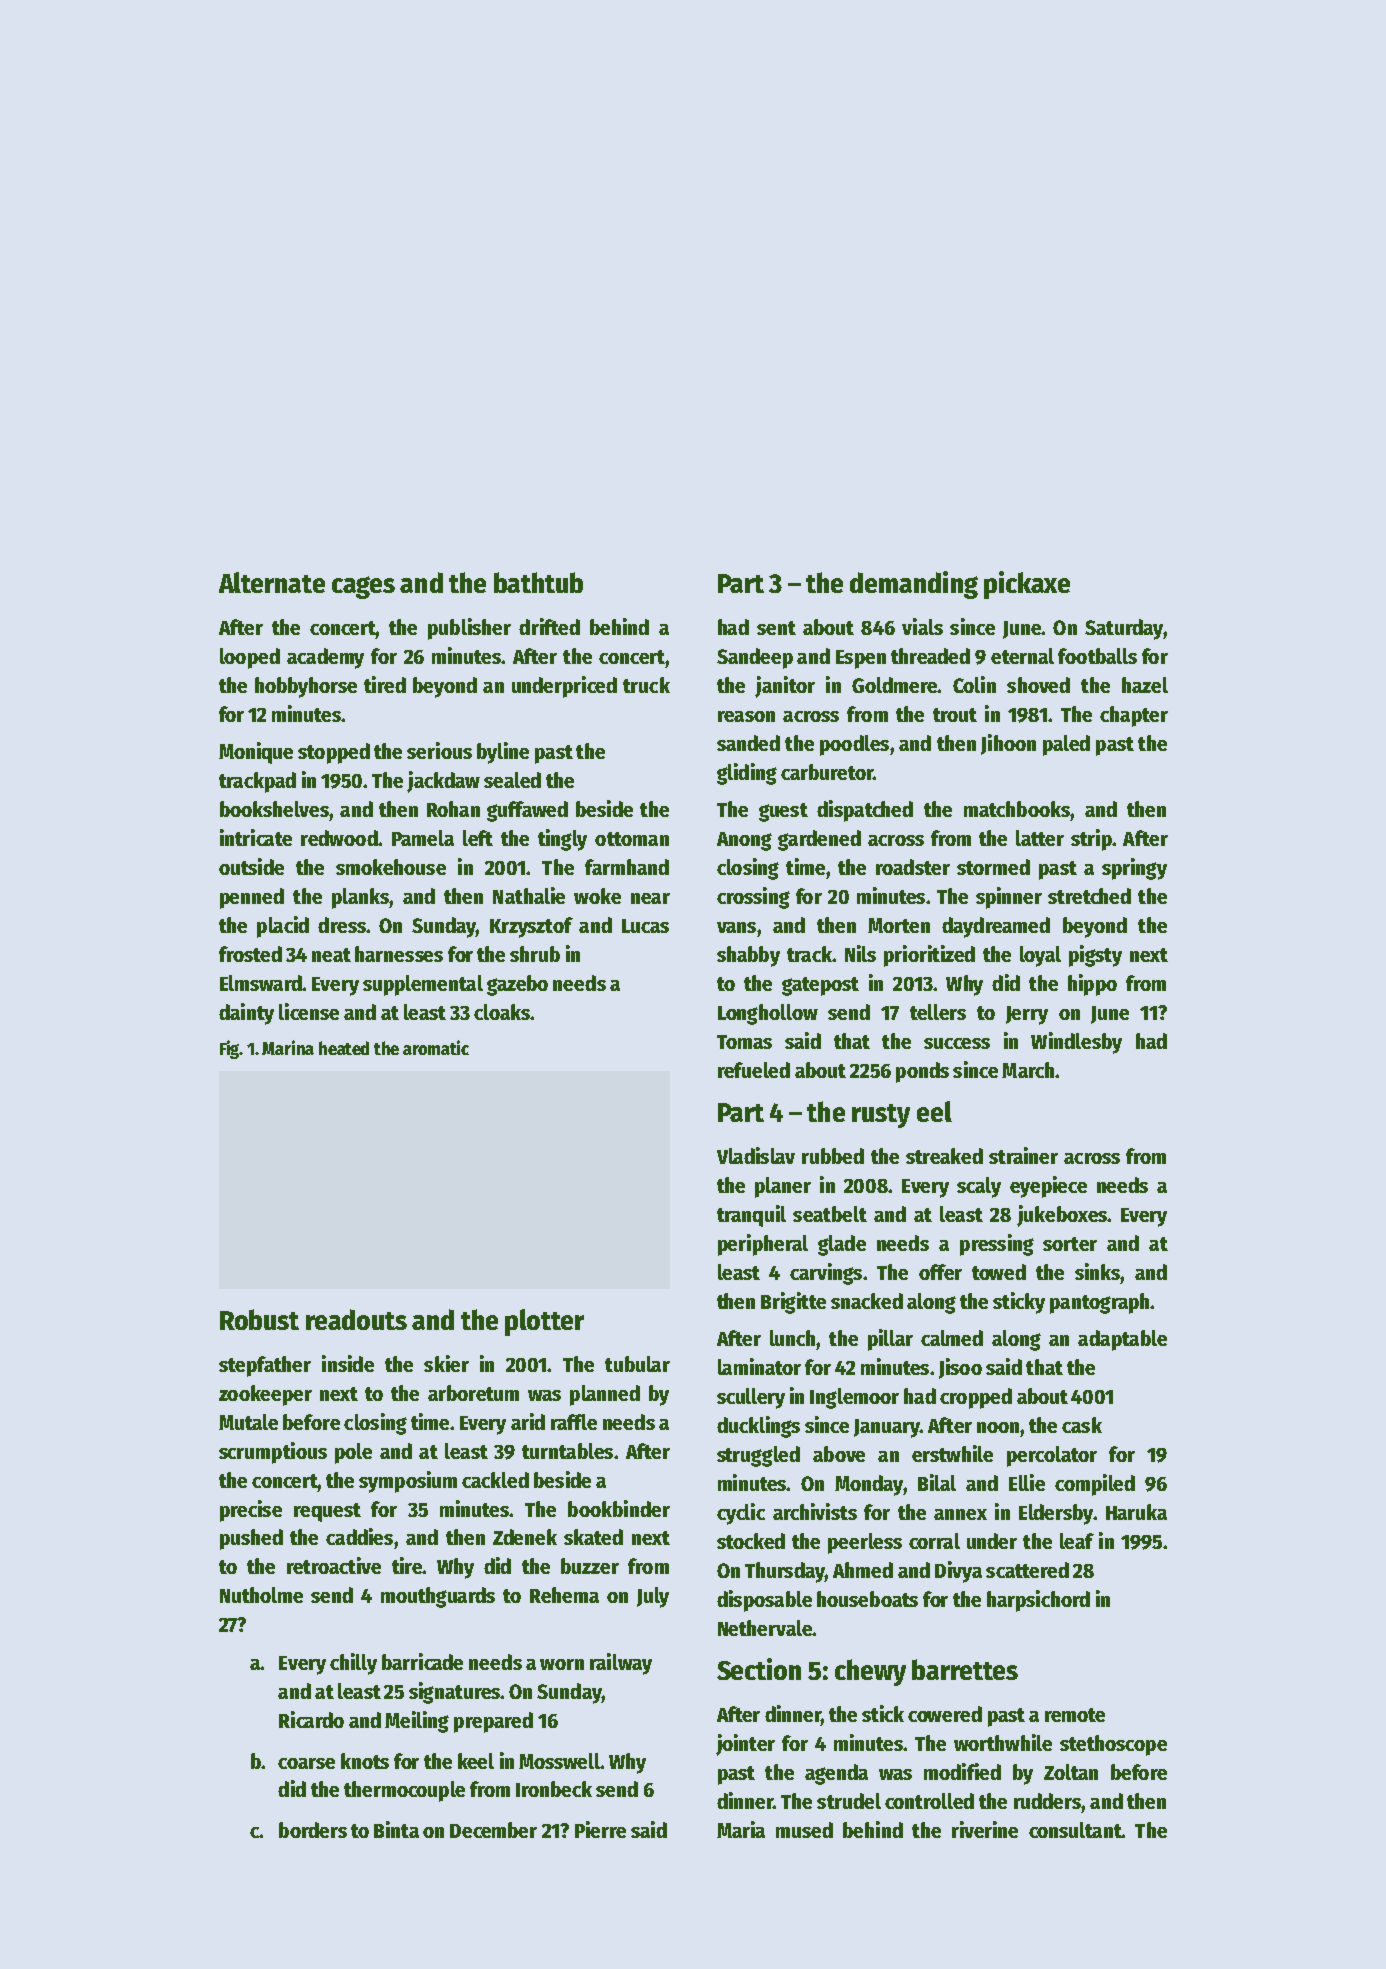 The width and height of the screenshot is (1386, 1969). Describe the element at coordinates (646, 685) in the screenshot. I see `truck` at that location.
